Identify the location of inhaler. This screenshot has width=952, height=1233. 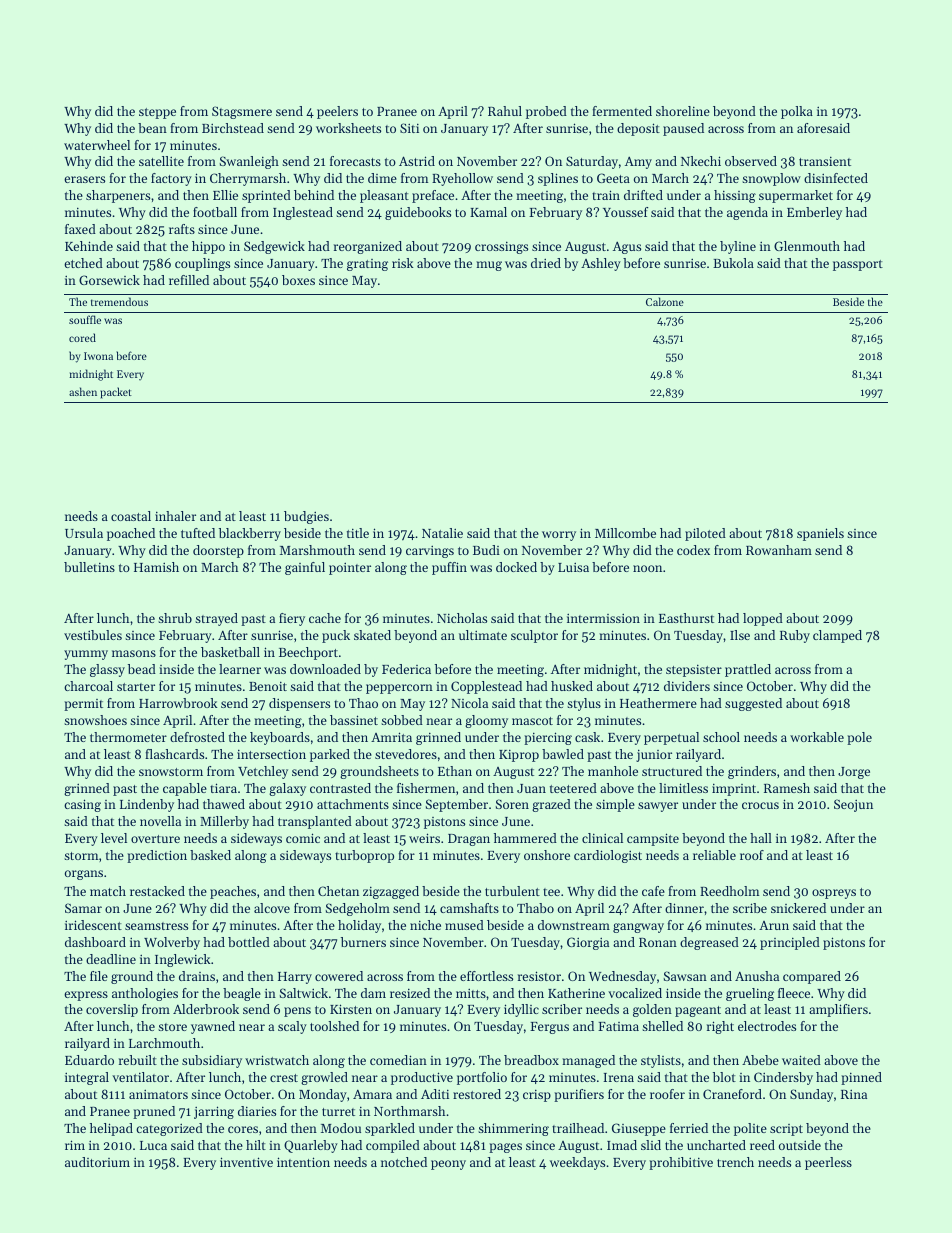
(175, 516).
